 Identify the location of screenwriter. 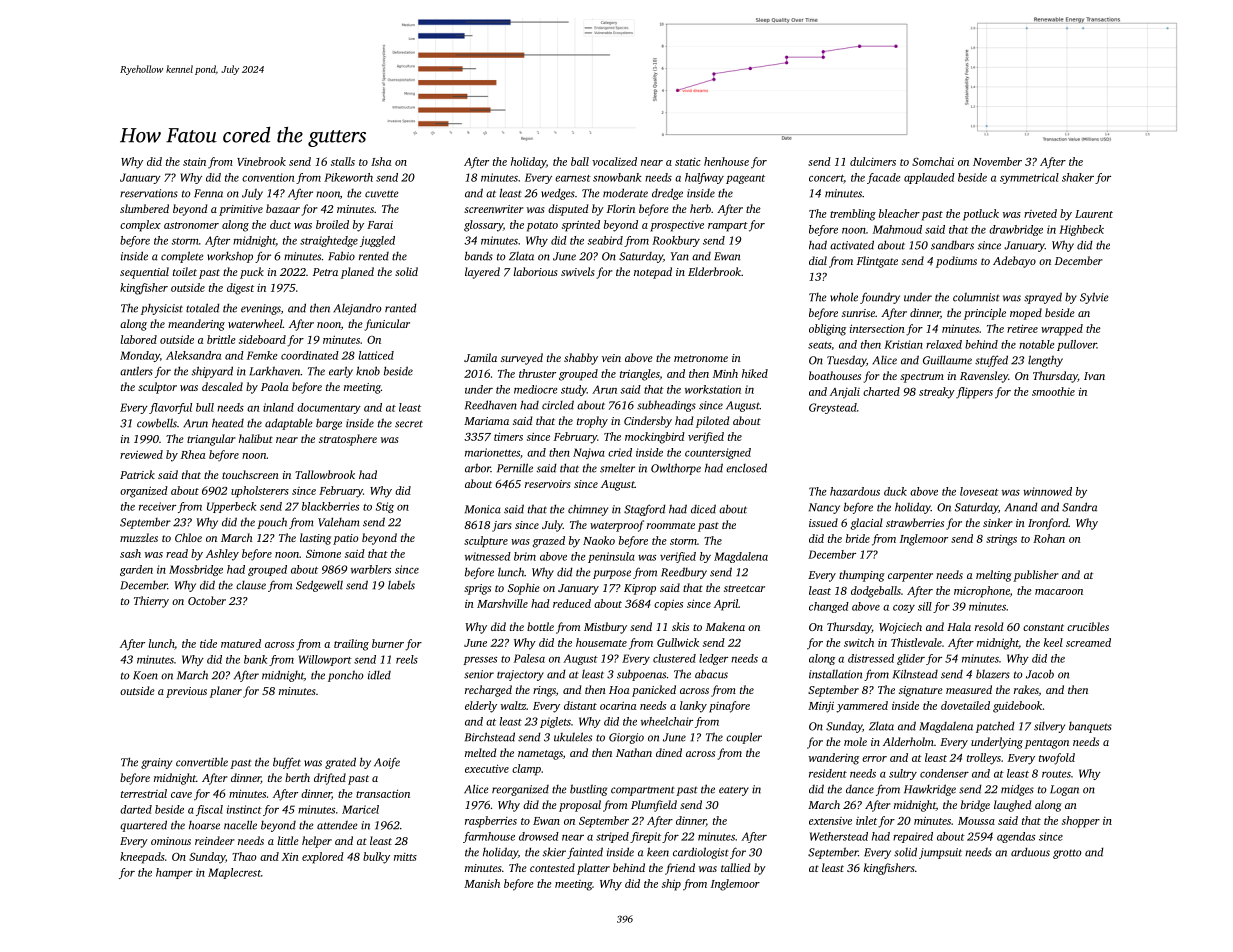
(494, 209).
